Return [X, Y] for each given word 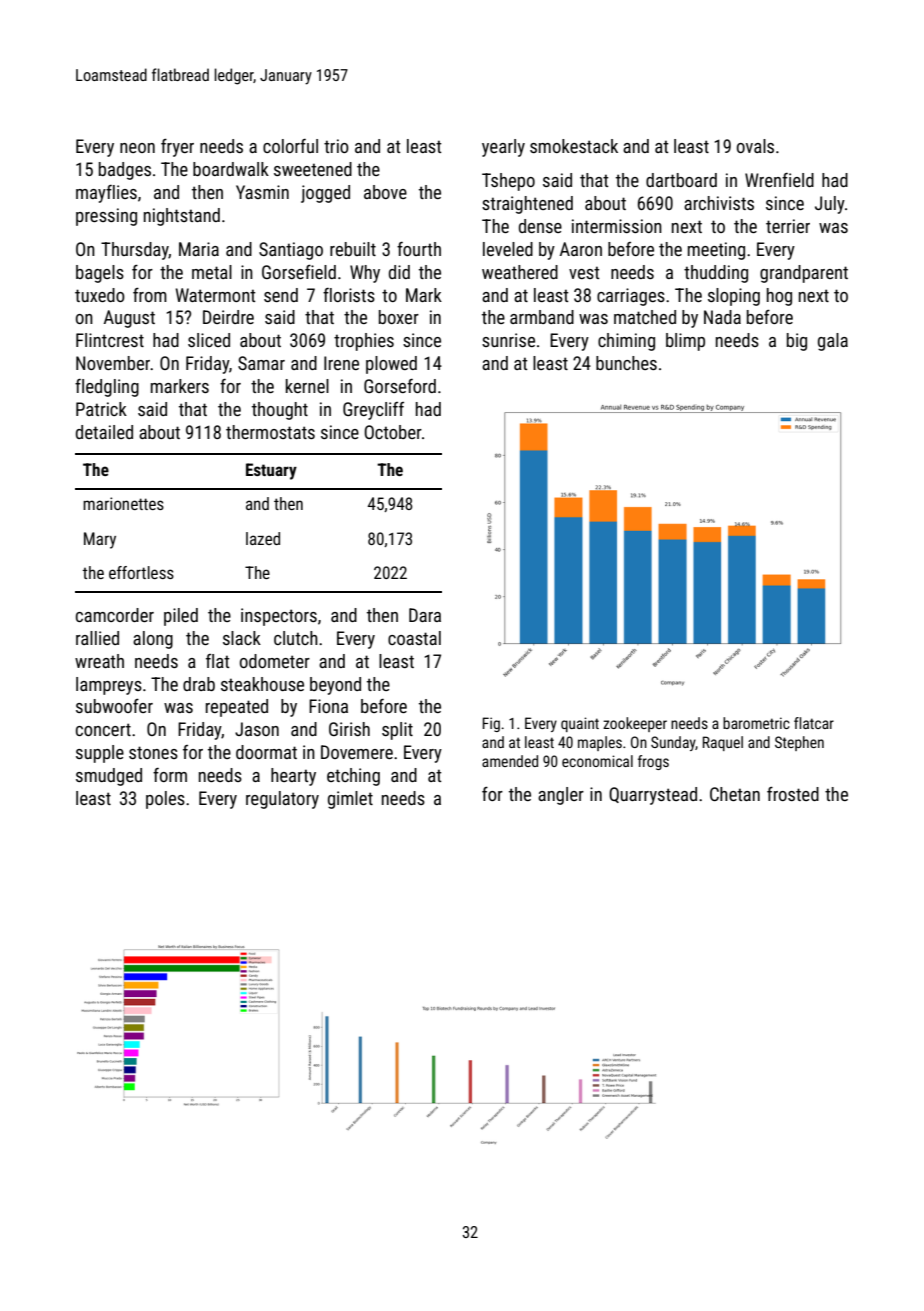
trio [336, 146]
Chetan [735, 794]
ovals [755, 146]
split [397, 731]
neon [137, 148]
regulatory [282, 800]
